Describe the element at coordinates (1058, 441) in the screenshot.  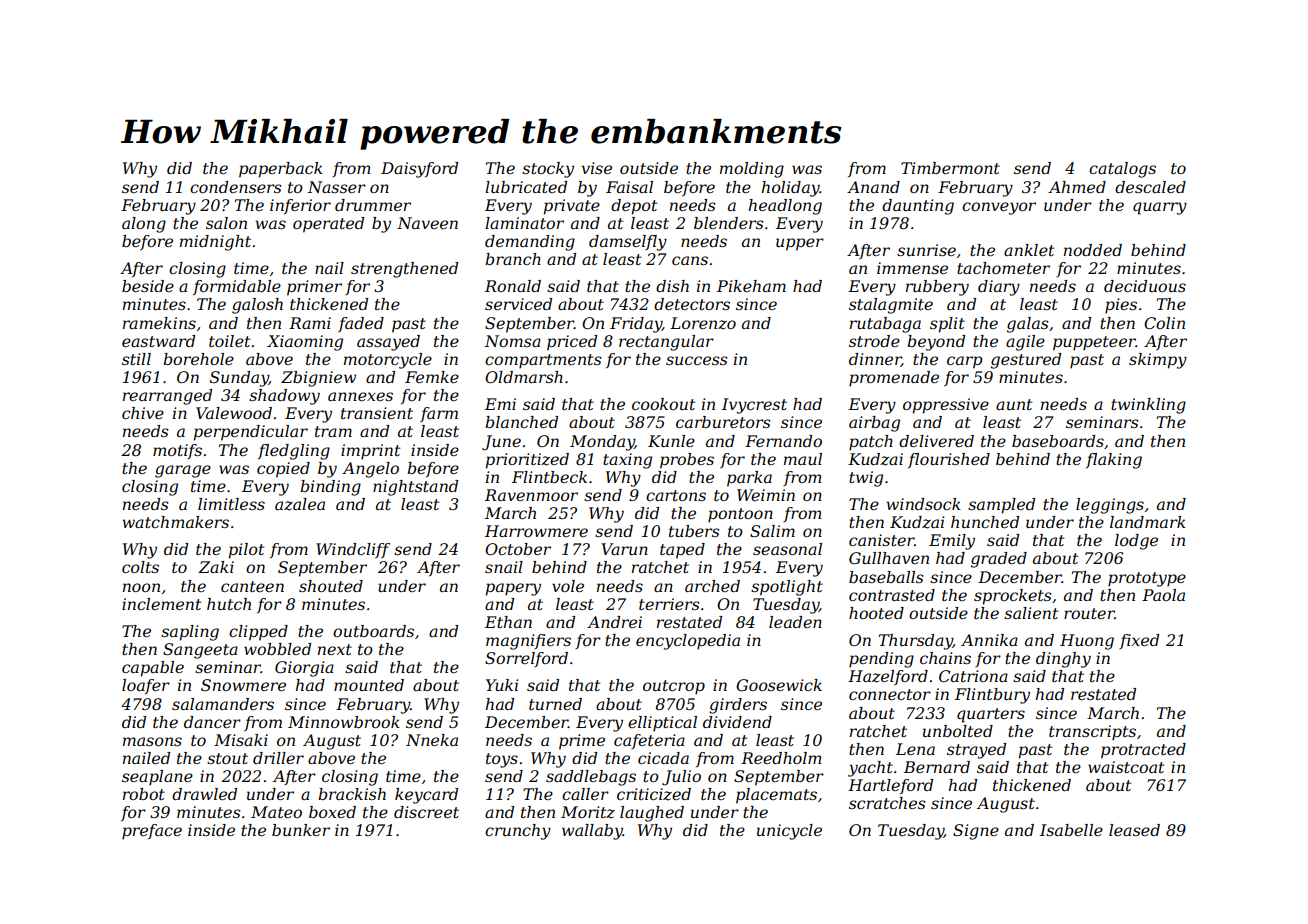
I see `baseboards` at that location.
